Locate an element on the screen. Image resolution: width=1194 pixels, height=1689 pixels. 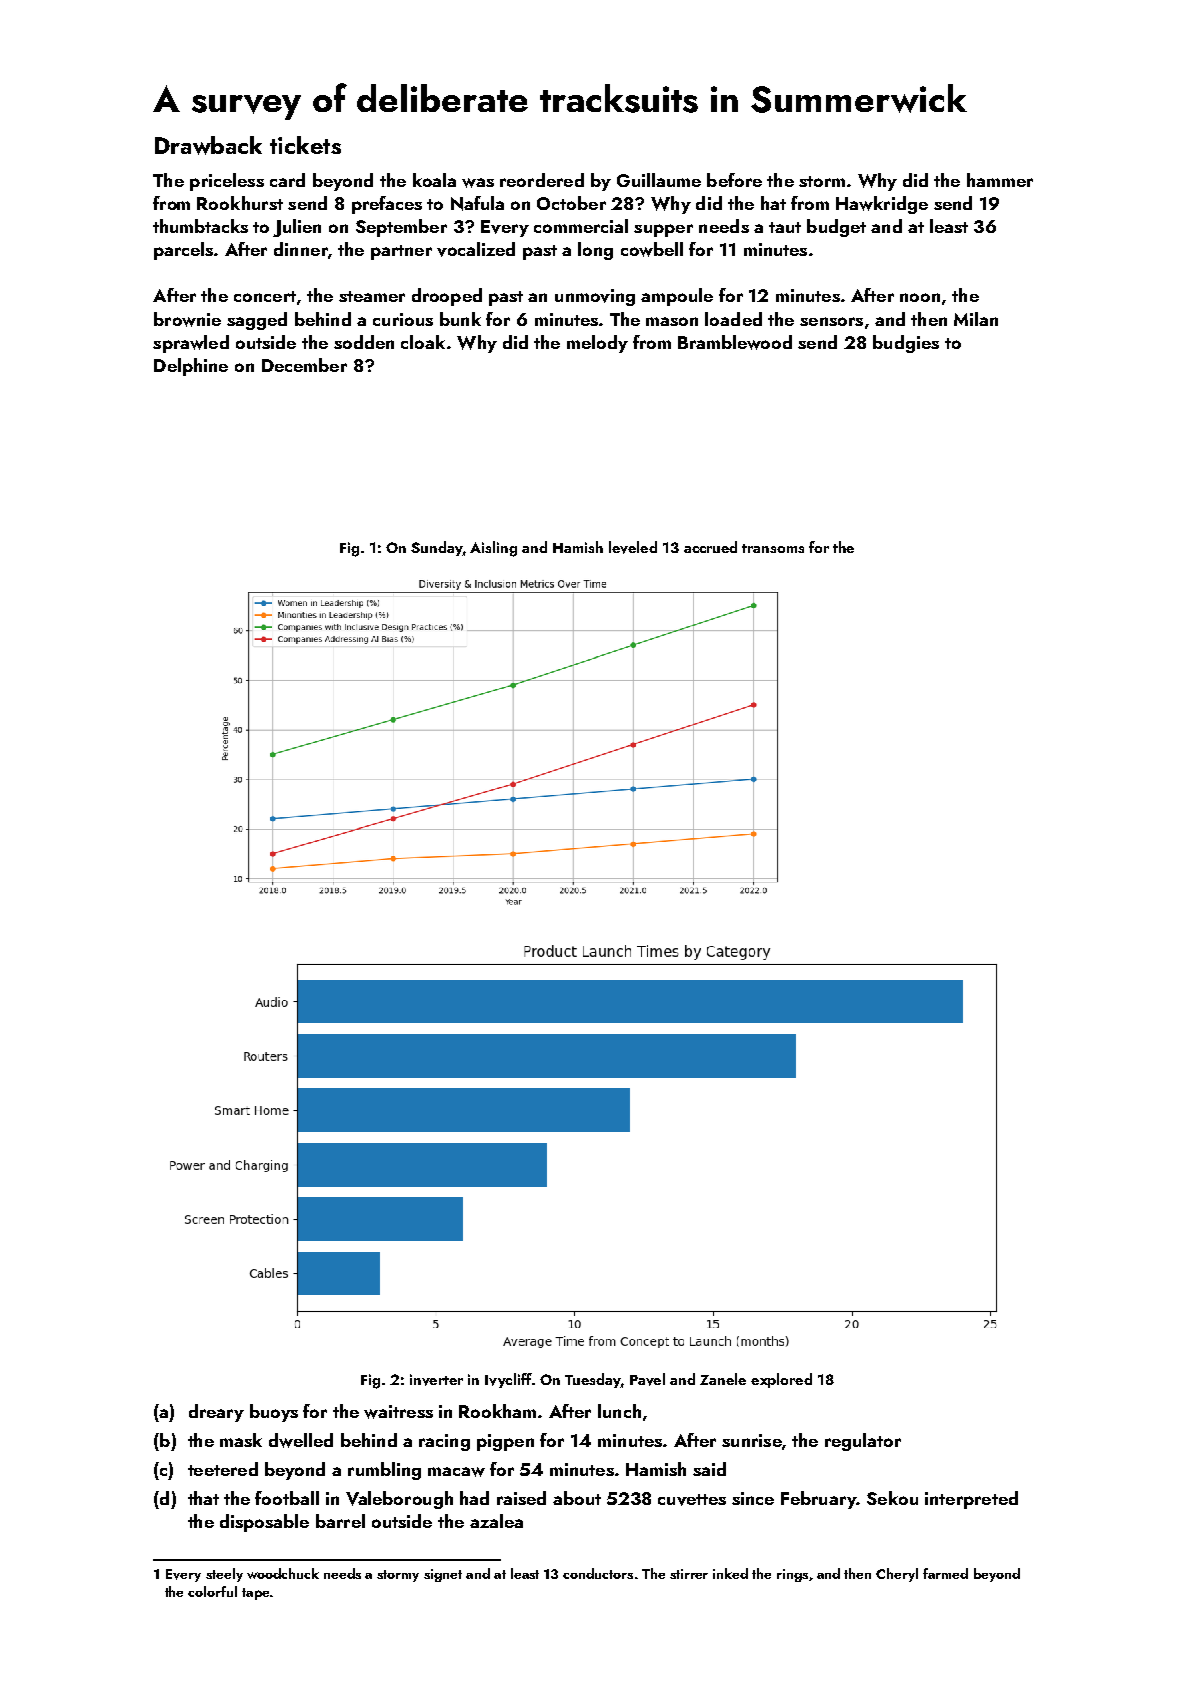
steamer is located at coordinates (372, 296).
